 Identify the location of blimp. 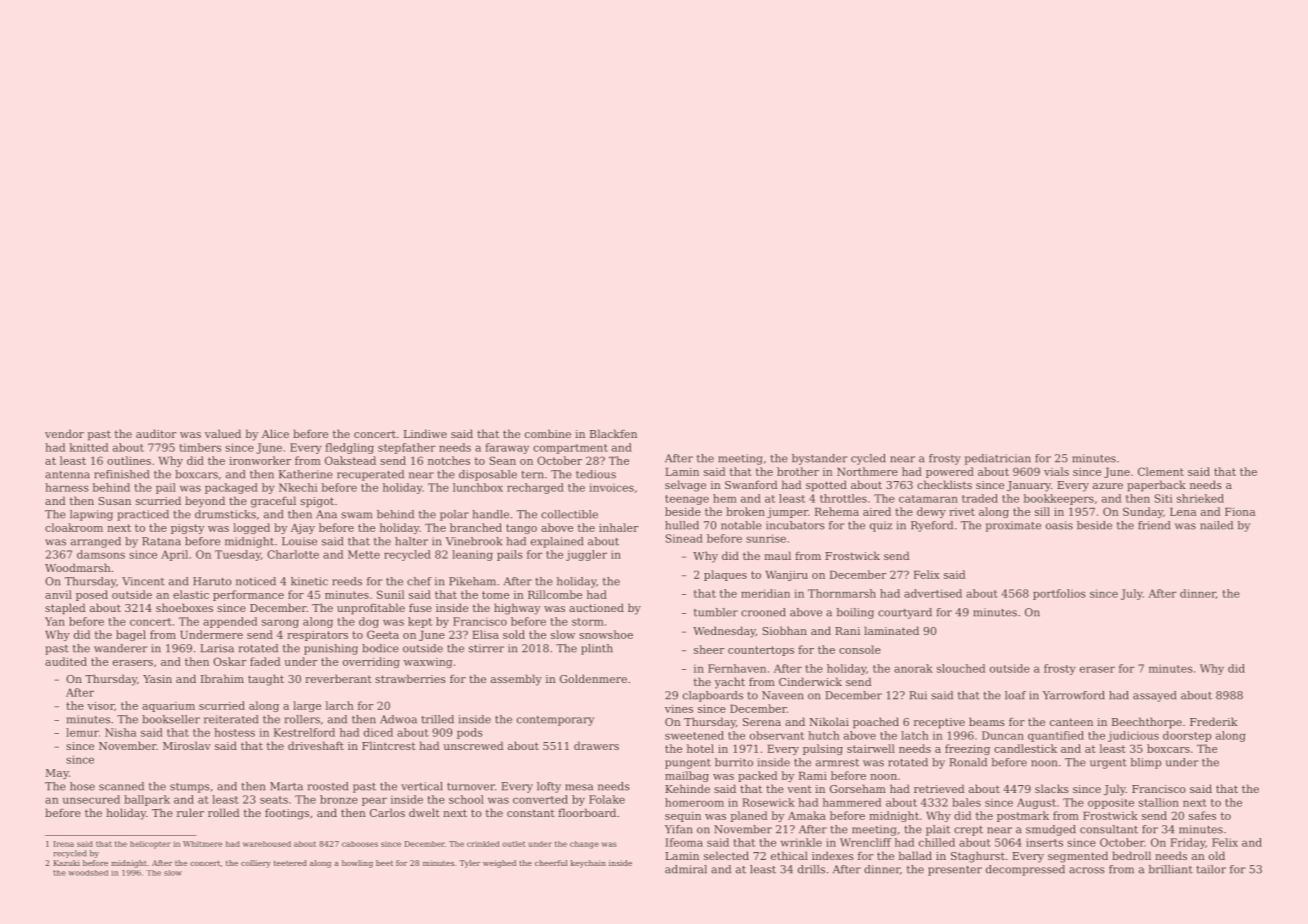
(1146, 763).
